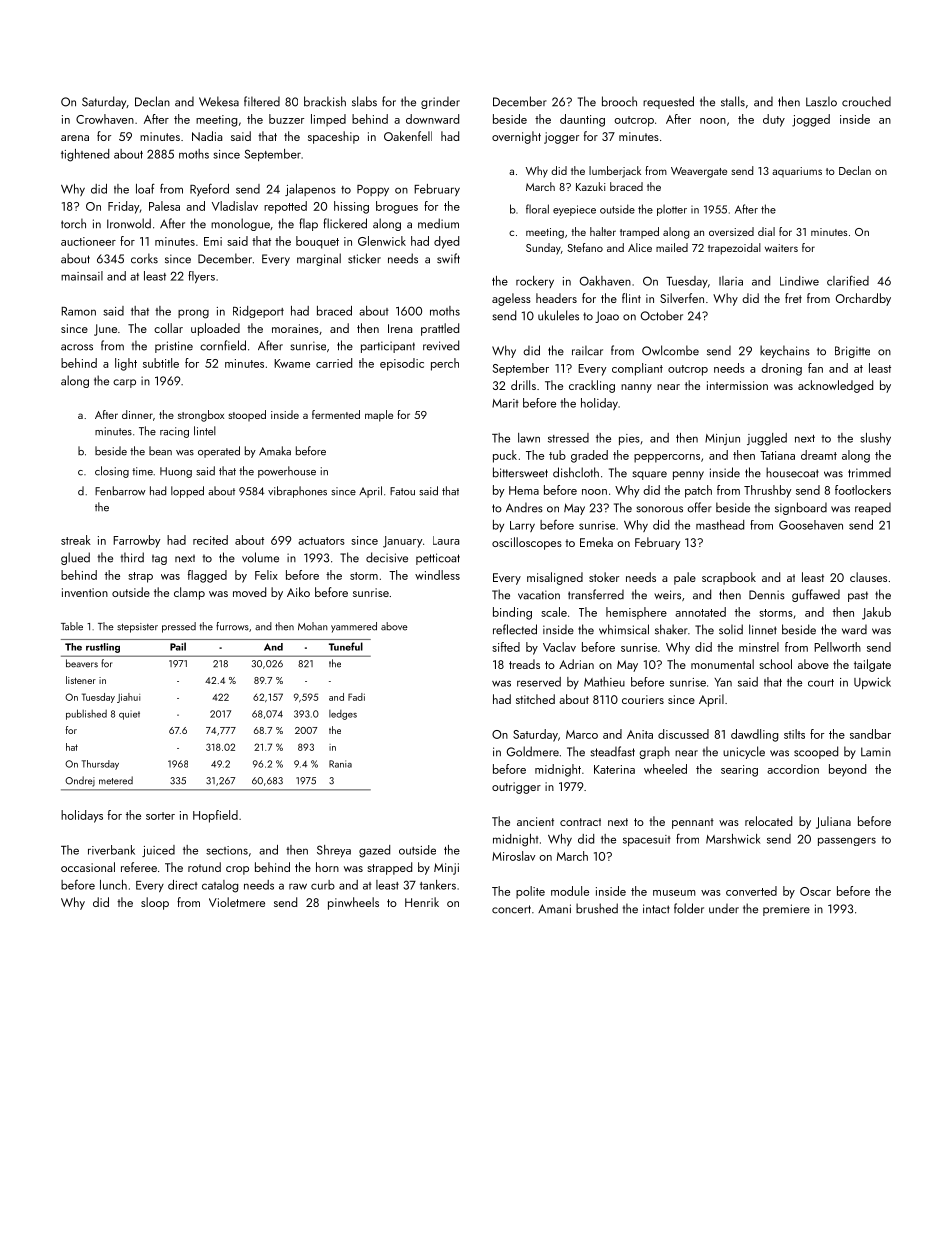 This document has height=1233, width=952. I want to click on riverbank, so click(111, 850).
